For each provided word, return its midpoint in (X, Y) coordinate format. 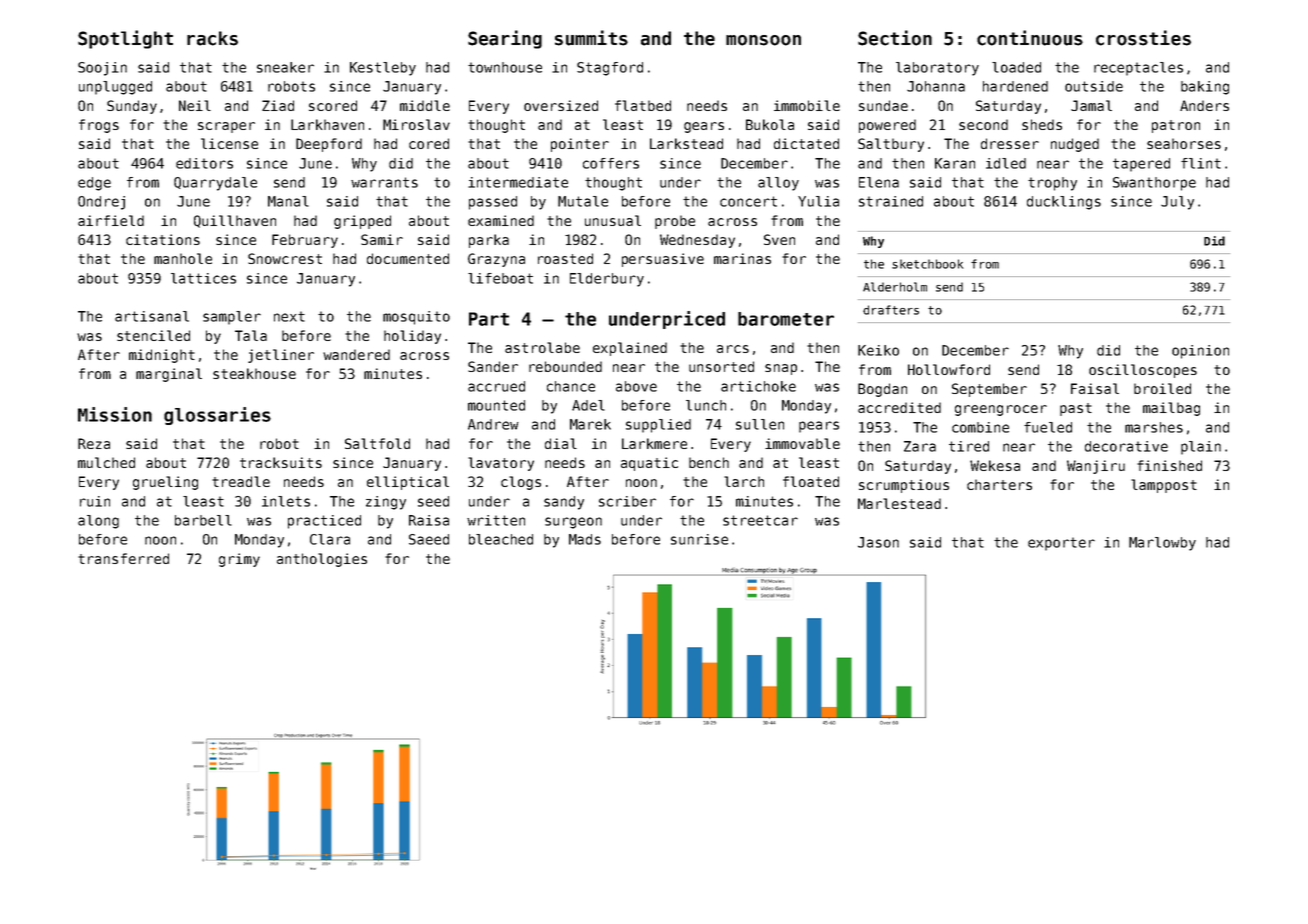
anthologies (322, 560)
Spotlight (125, 39)
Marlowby (1162, 544)
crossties (1143, 38)
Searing (505, 39)
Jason (878, 542)
